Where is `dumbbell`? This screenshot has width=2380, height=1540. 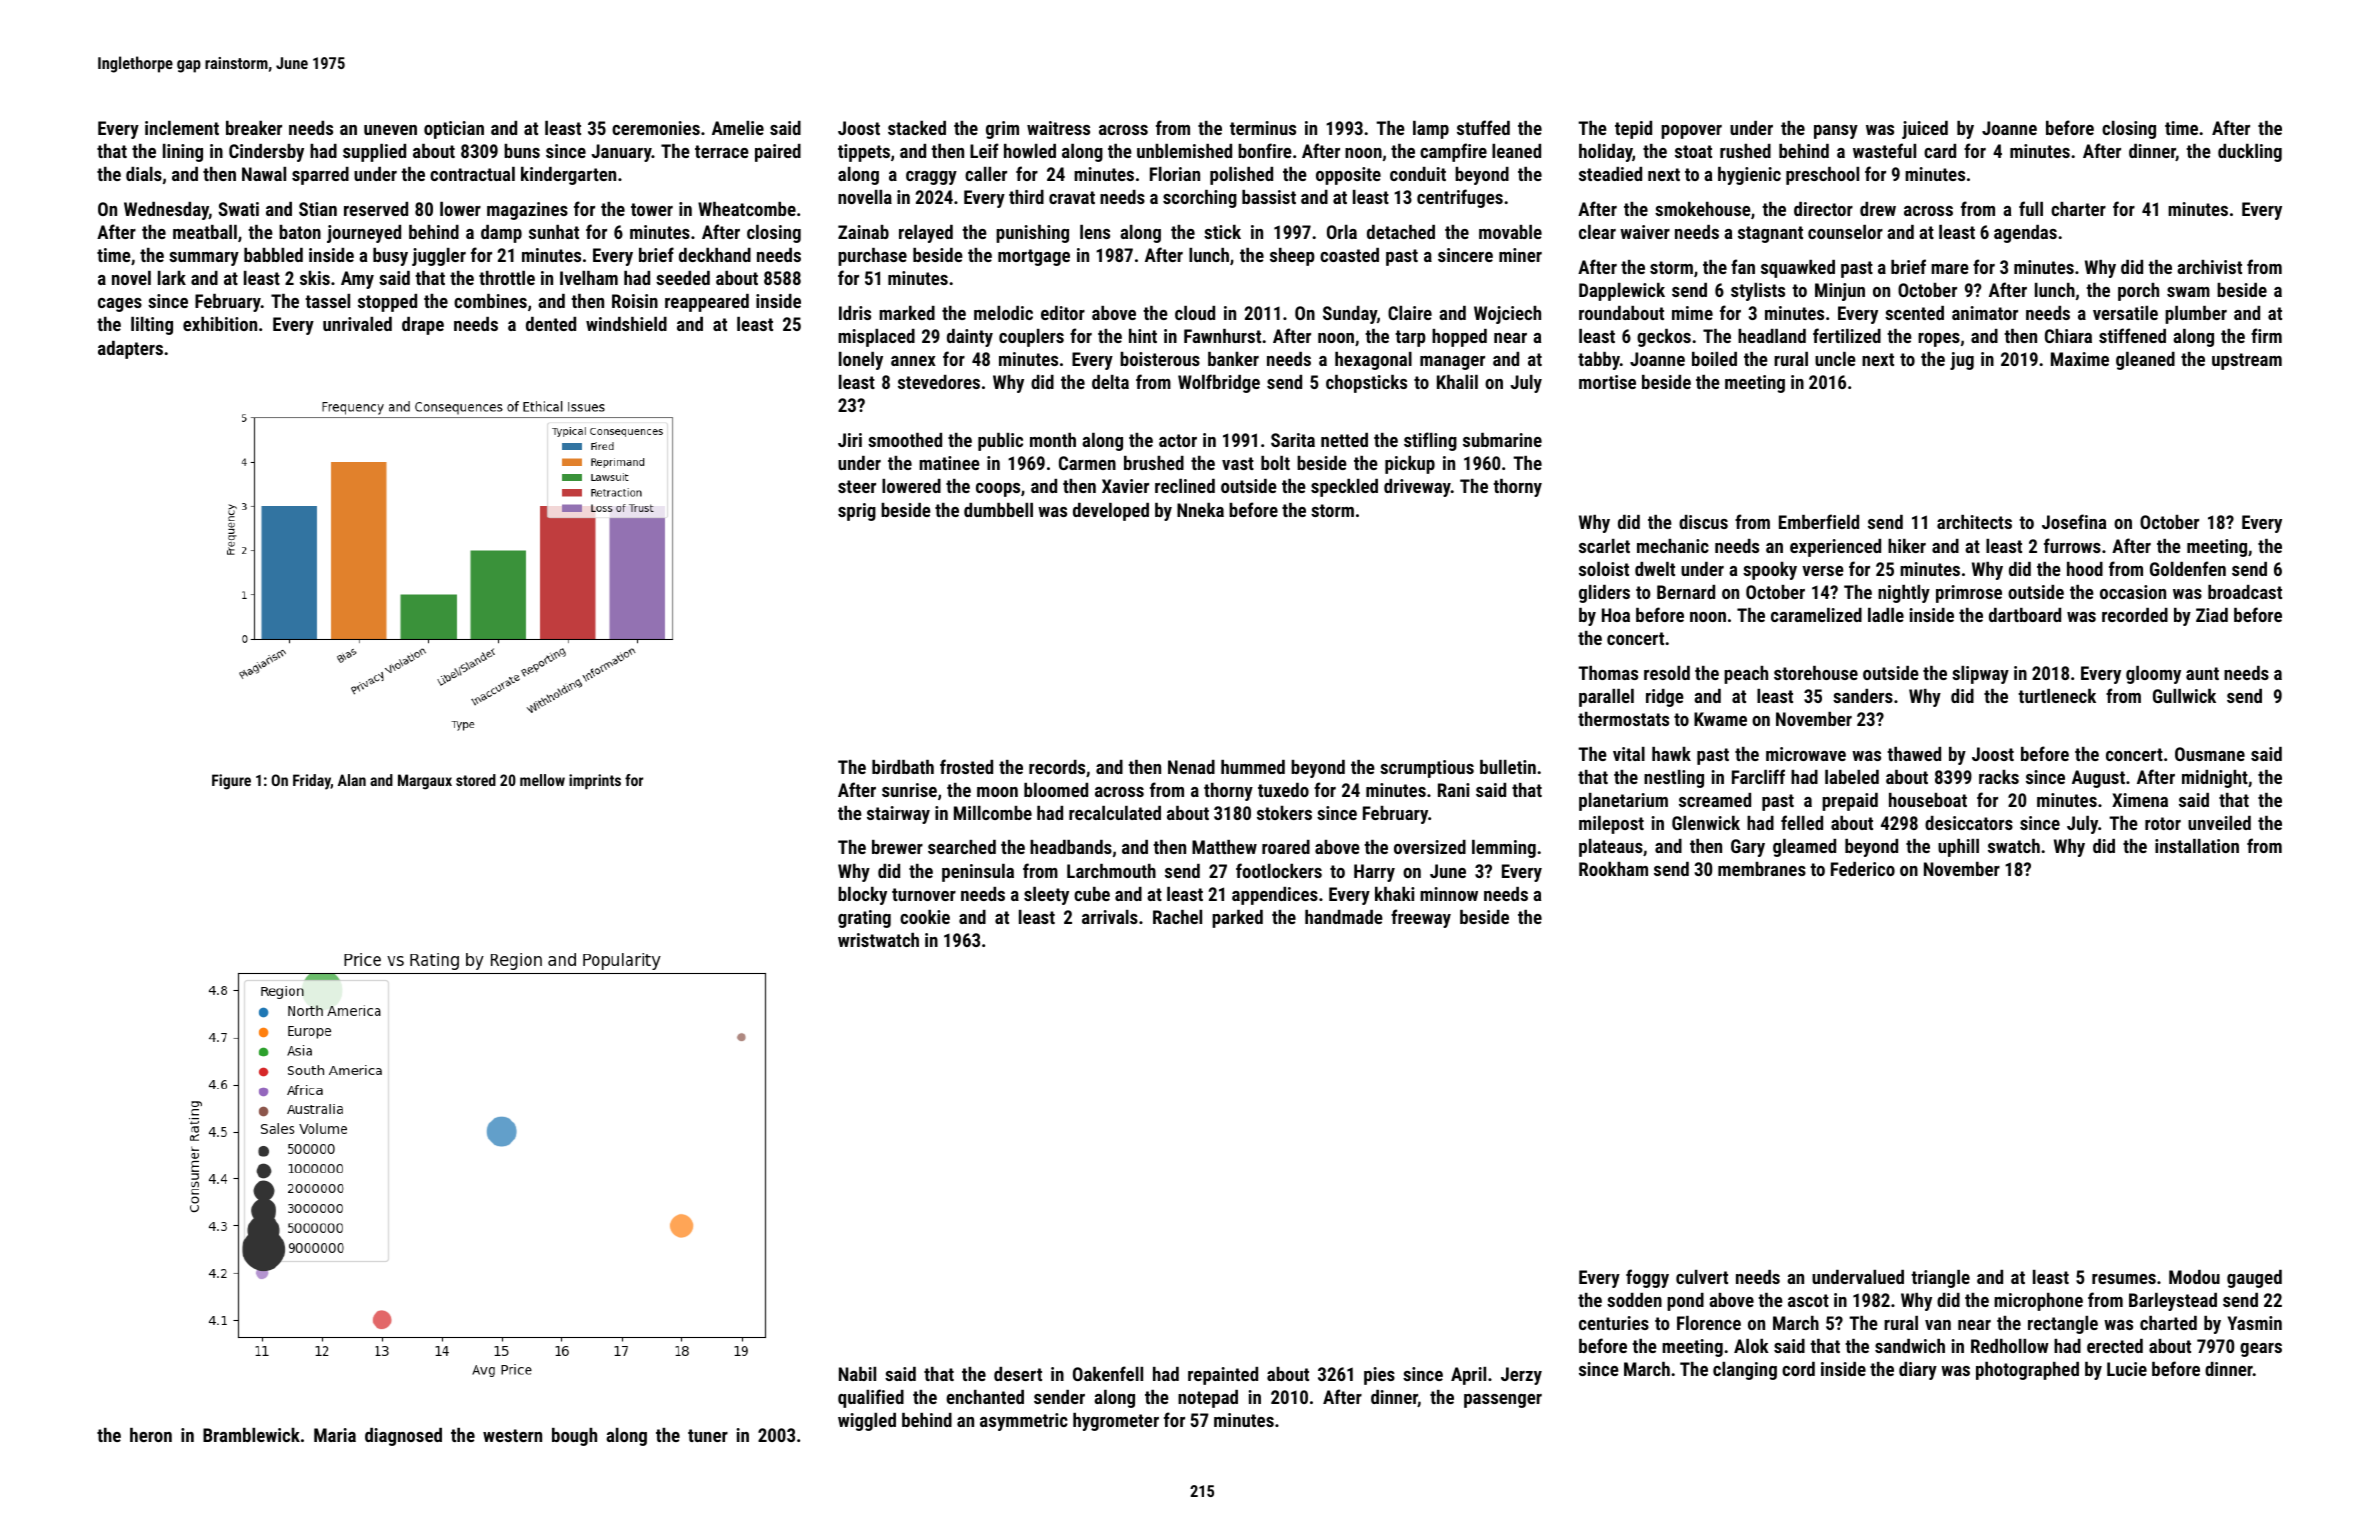
dumbbell is located at coordinates (998, 510).
